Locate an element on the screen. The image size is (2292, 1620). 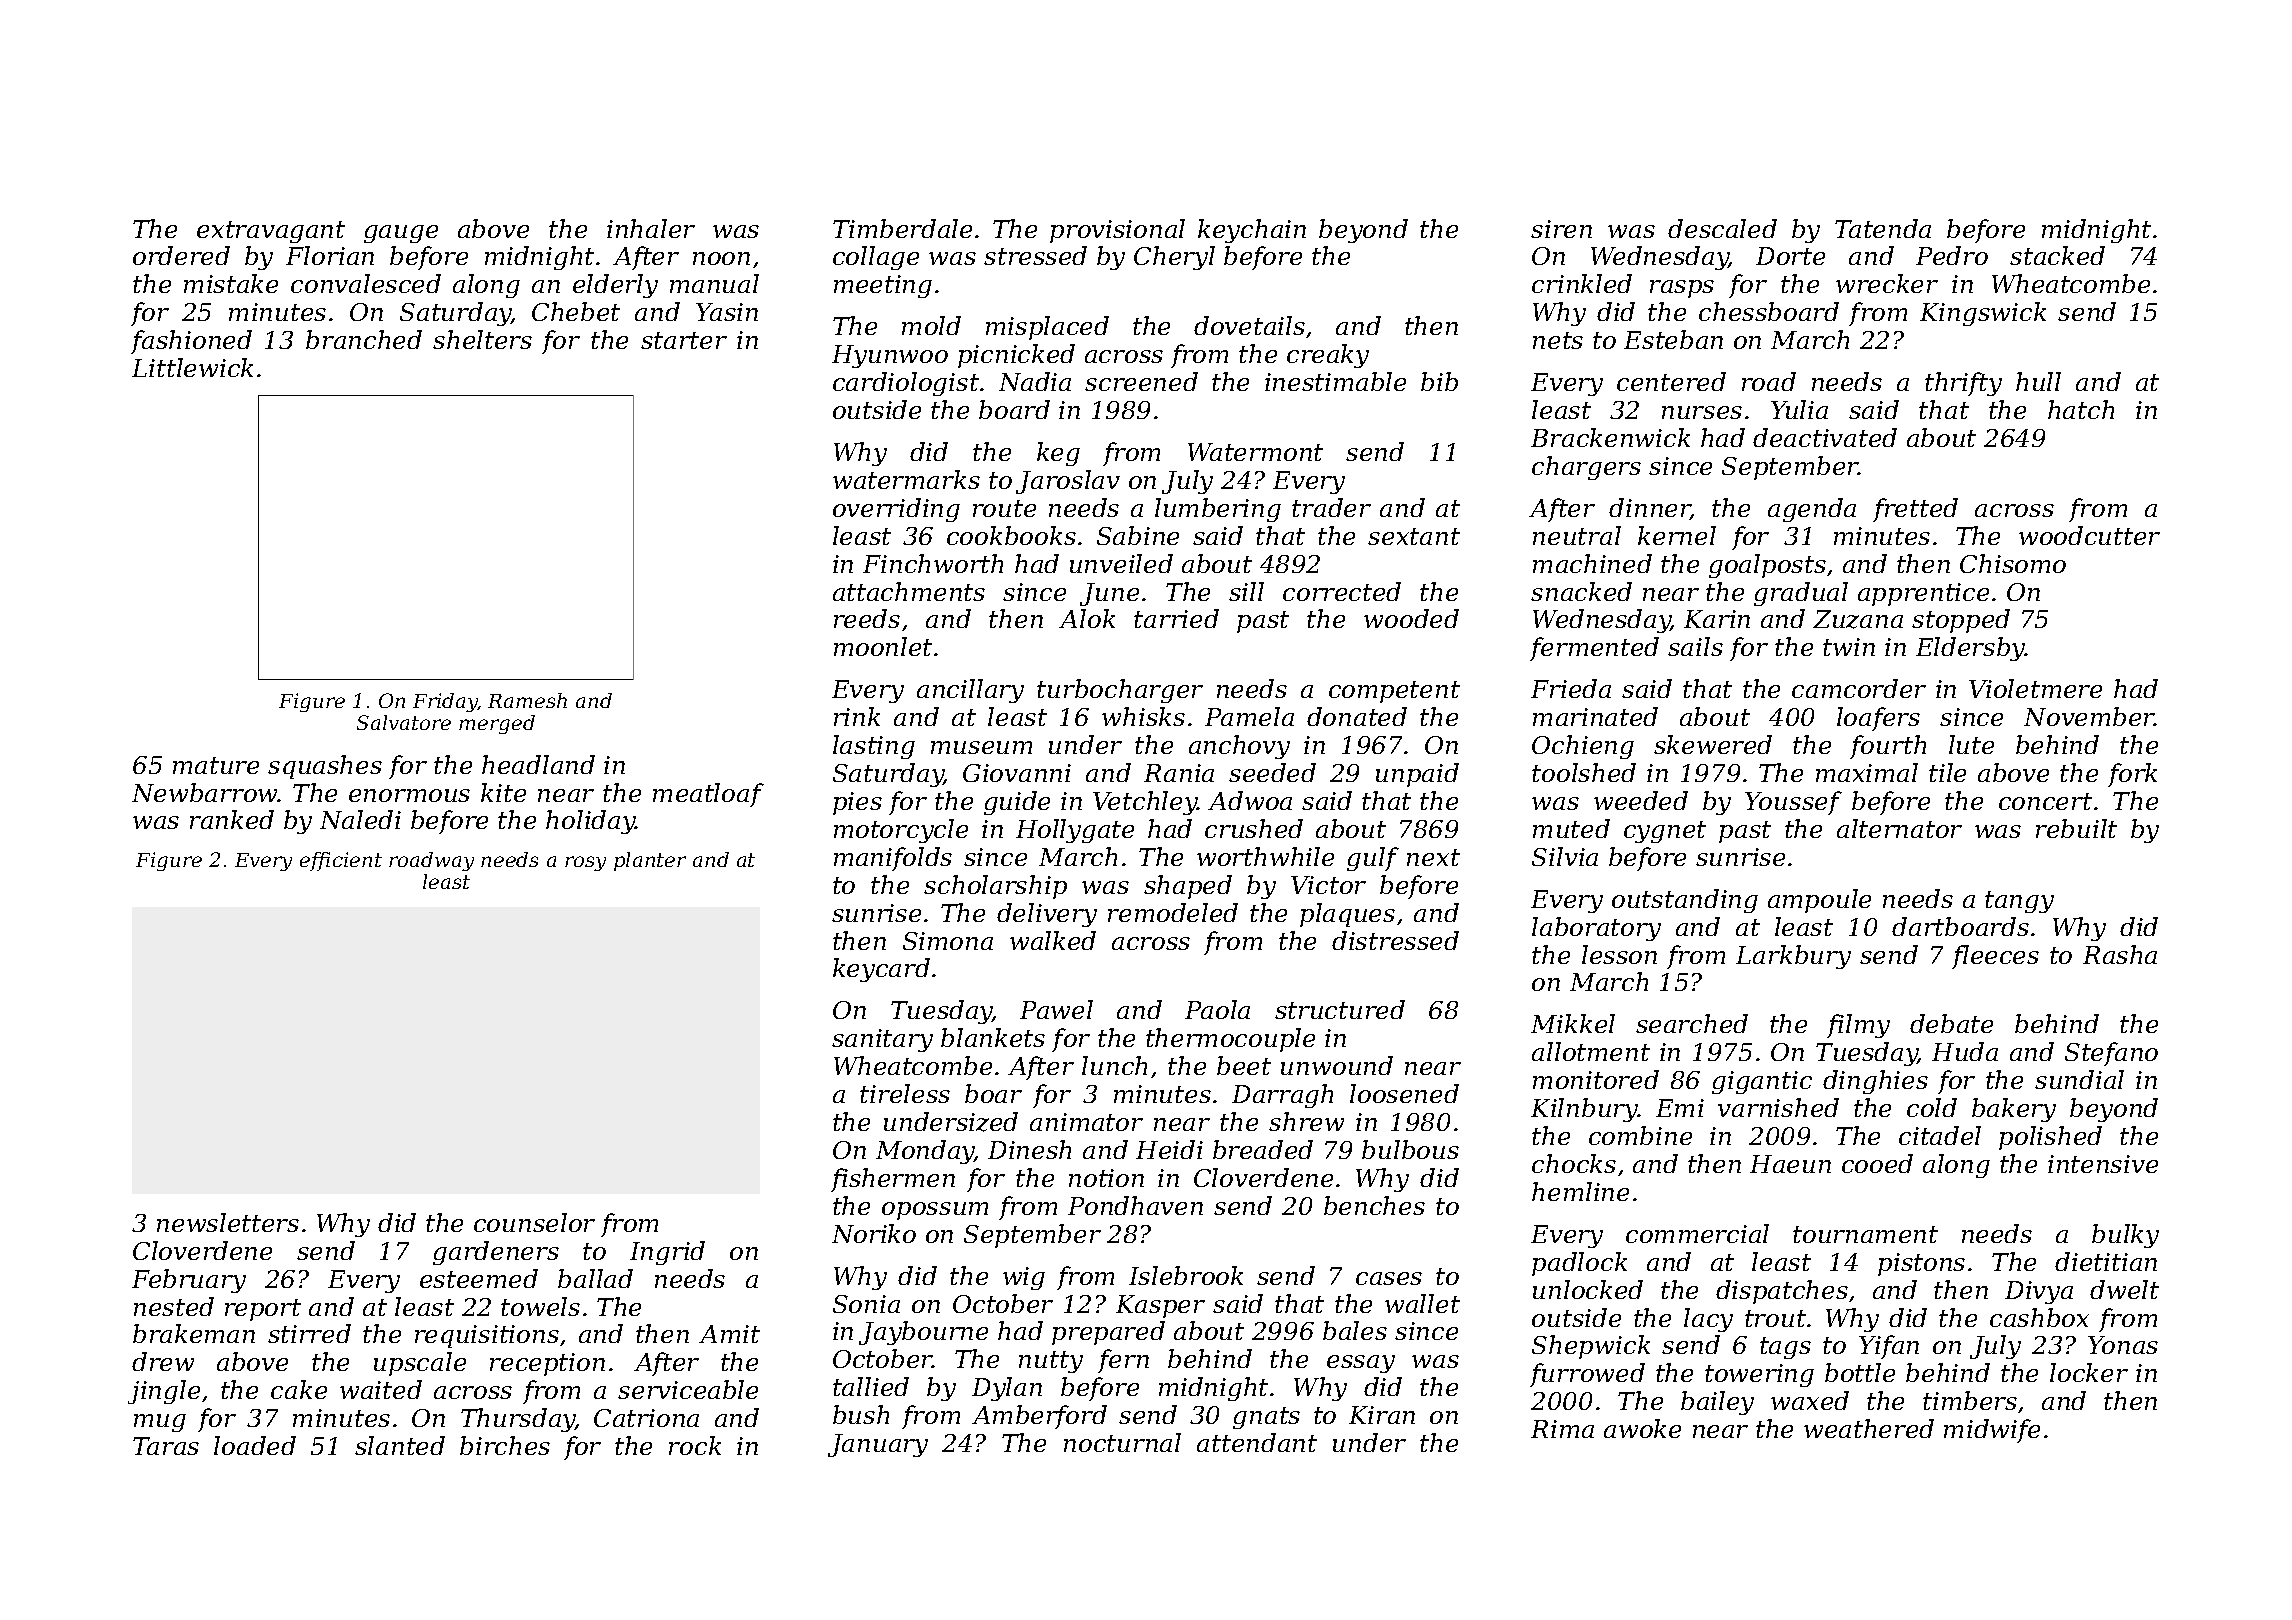
gigantic is located at coordinates (1762, 1082).
